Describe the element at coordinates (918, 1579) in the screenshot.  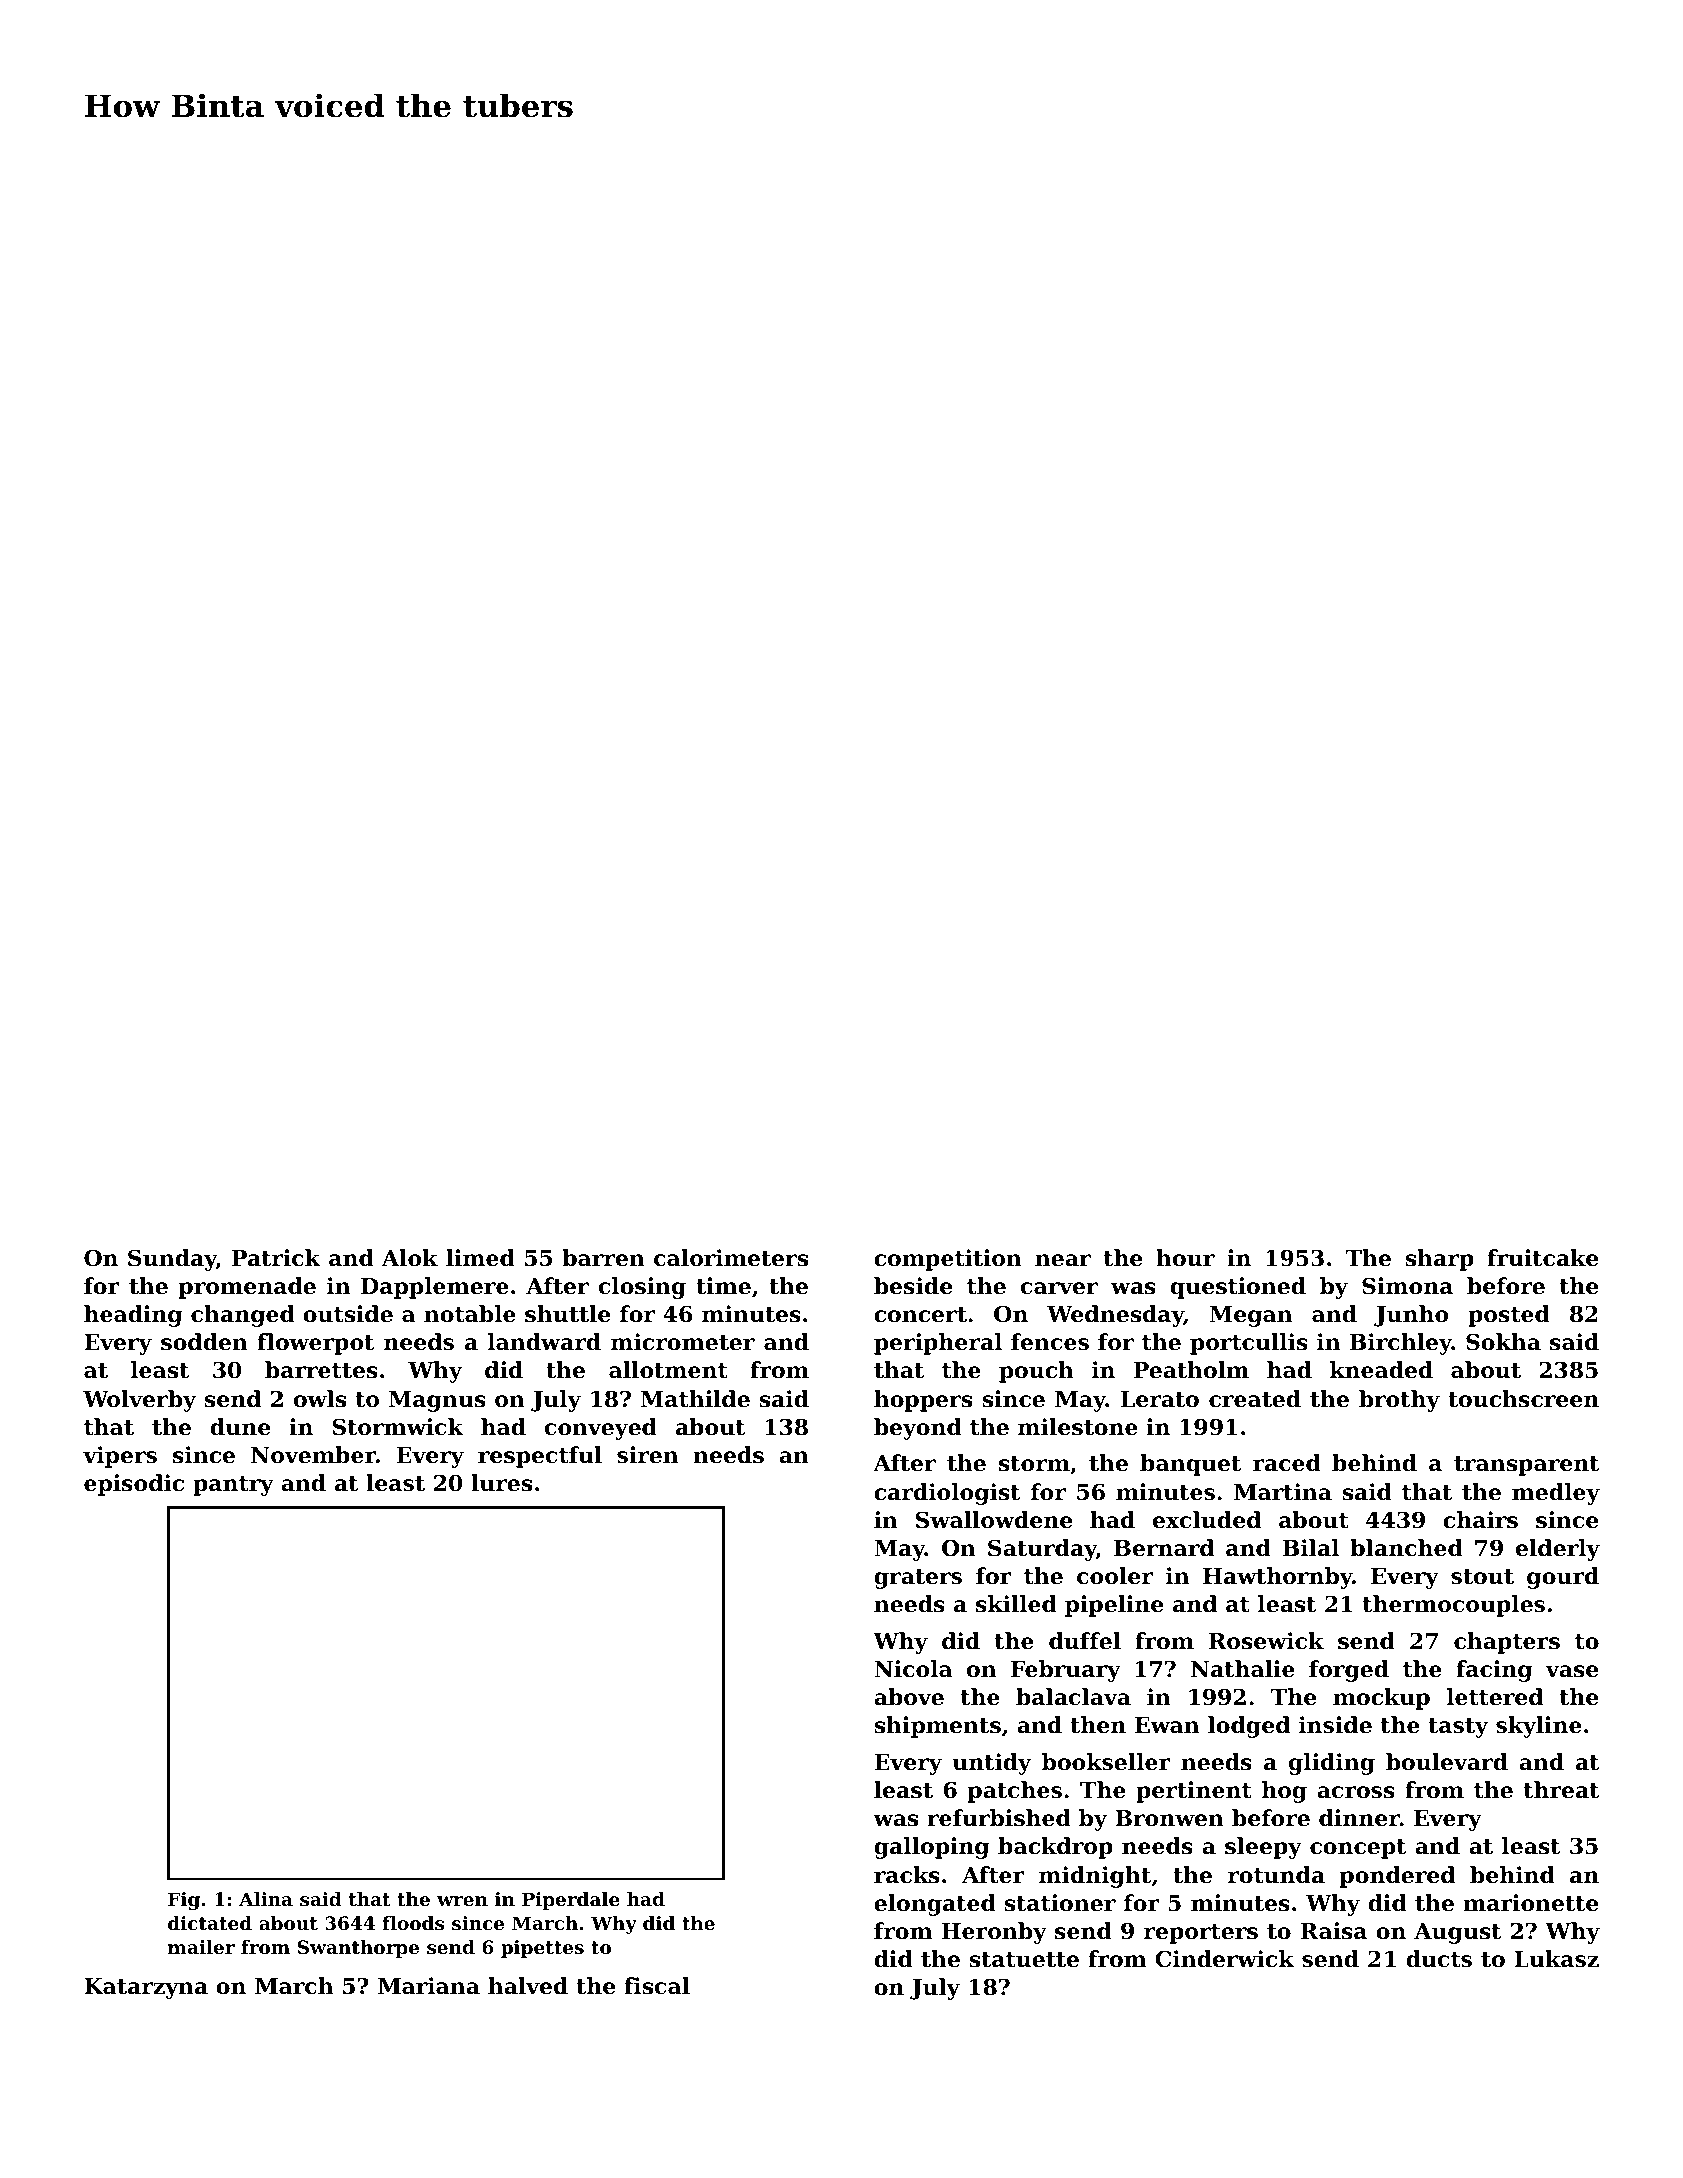
I see `graters` at that location.
